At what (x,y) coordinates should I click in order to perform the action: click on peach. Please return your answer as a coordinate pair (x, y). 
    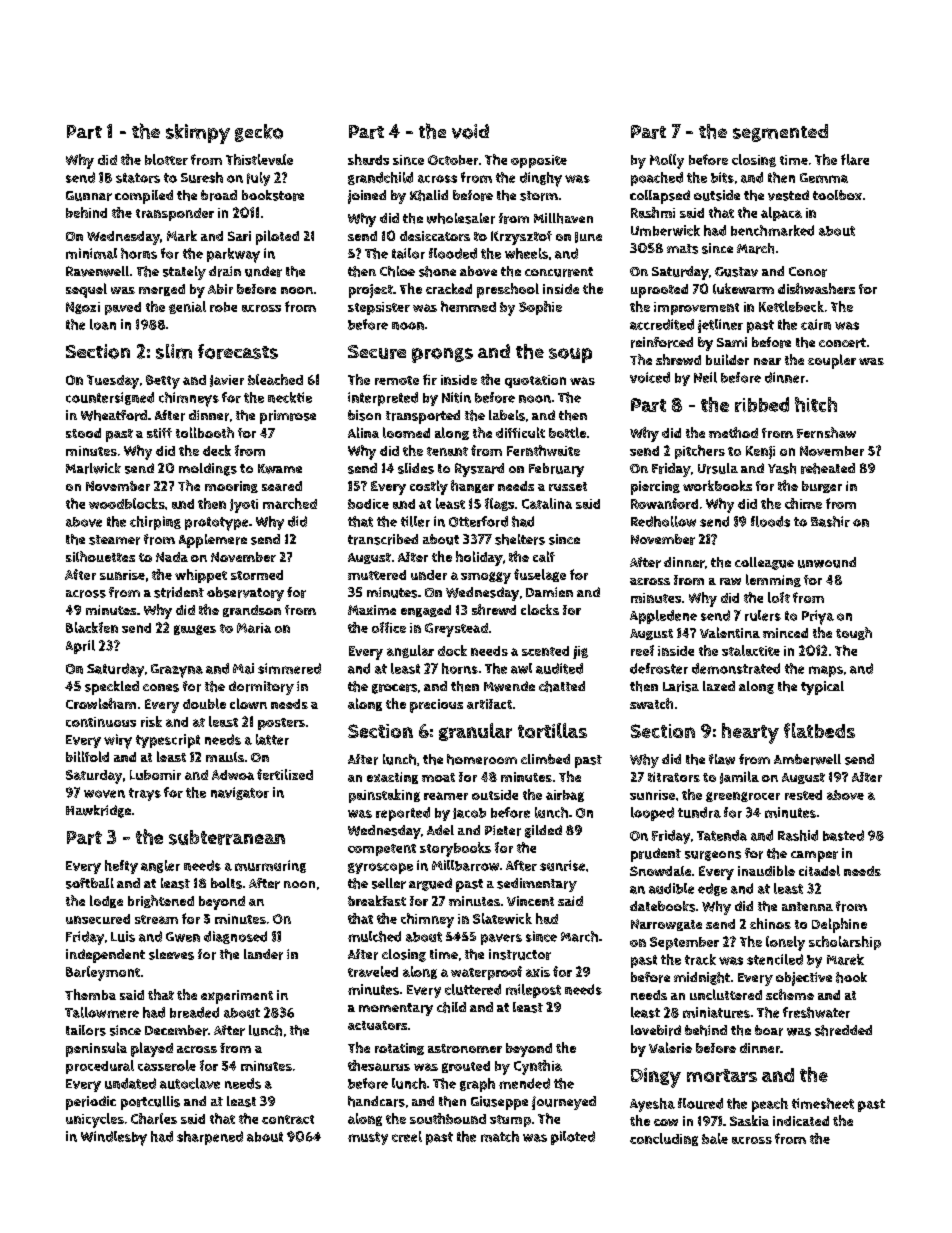
    Looking at the image, I should click on (770, 1105).
